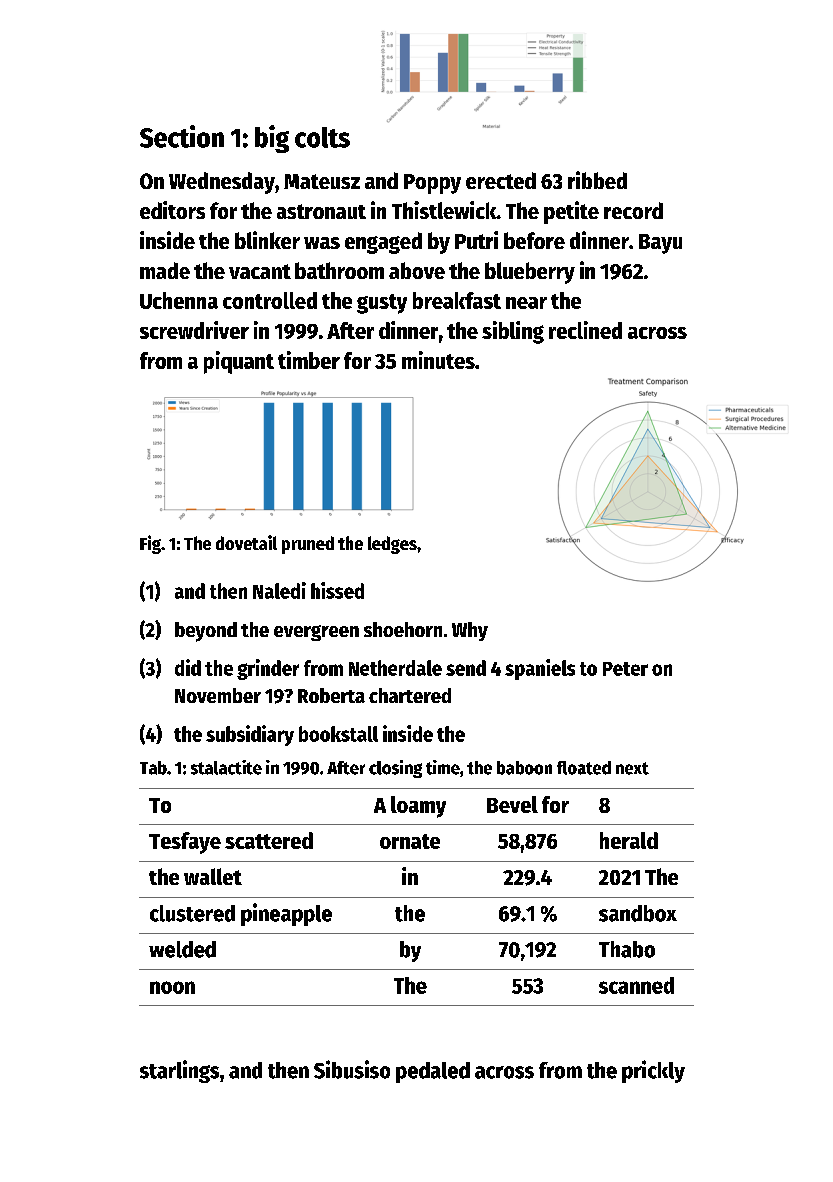 This page has width=833, height=1182. What do you see at coordinates (660, 244) in the page?
I see `Bayu` at bounding box center [660, 244].
